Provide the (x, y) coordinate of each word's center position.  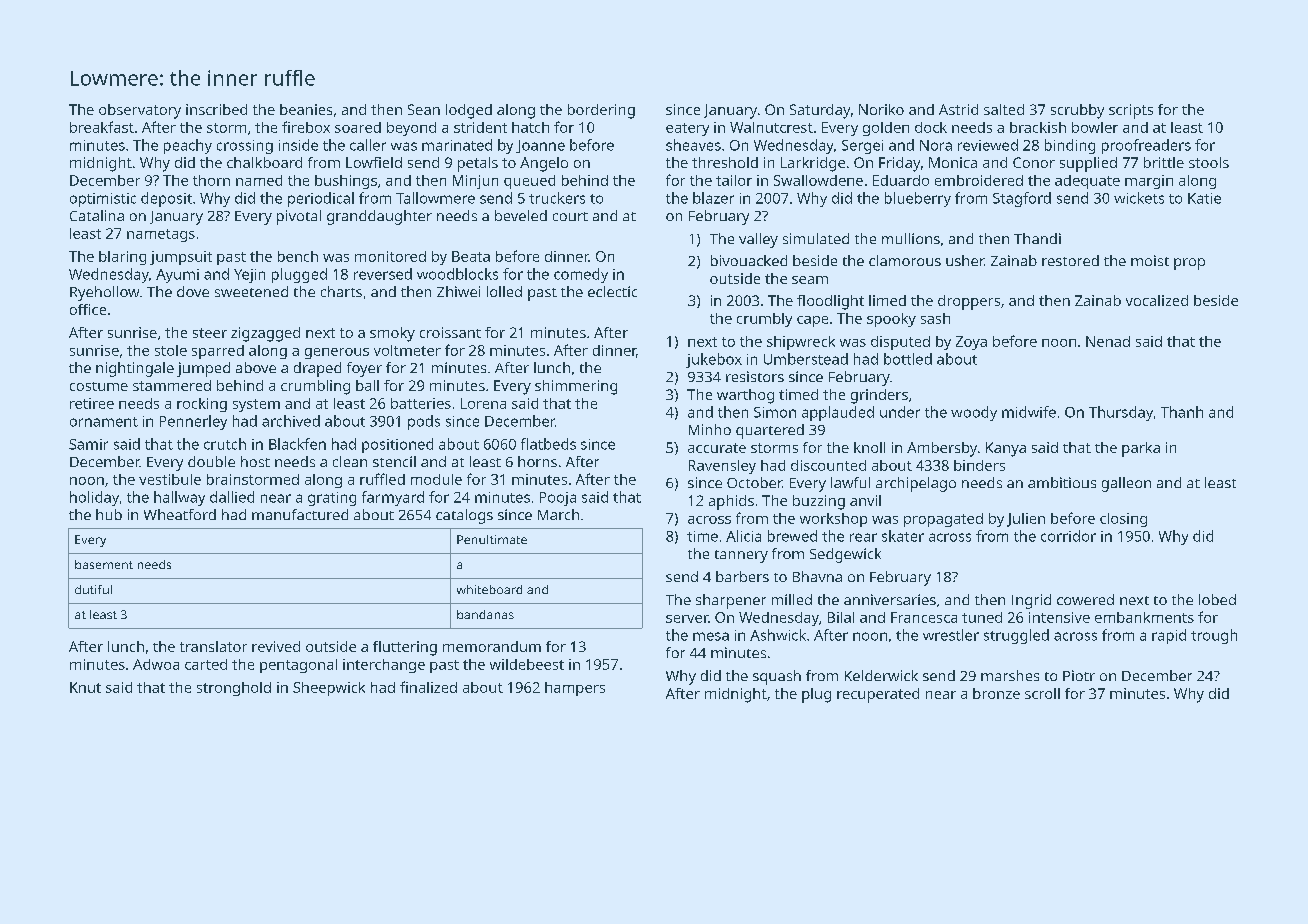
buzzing (819, 502)
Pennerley (193, 422)
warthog (745, 396)
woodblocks (457, 274)
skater (903, 536)
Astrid (958, 109)
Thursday (1121, 413)
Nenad (1108, 341)
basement (104, 564)
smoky (392, 334)
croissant (450, 332)
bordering (601, 111)
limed (887, 300)
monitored (390, 256)
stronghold (234, 689)
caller (368, 145)
